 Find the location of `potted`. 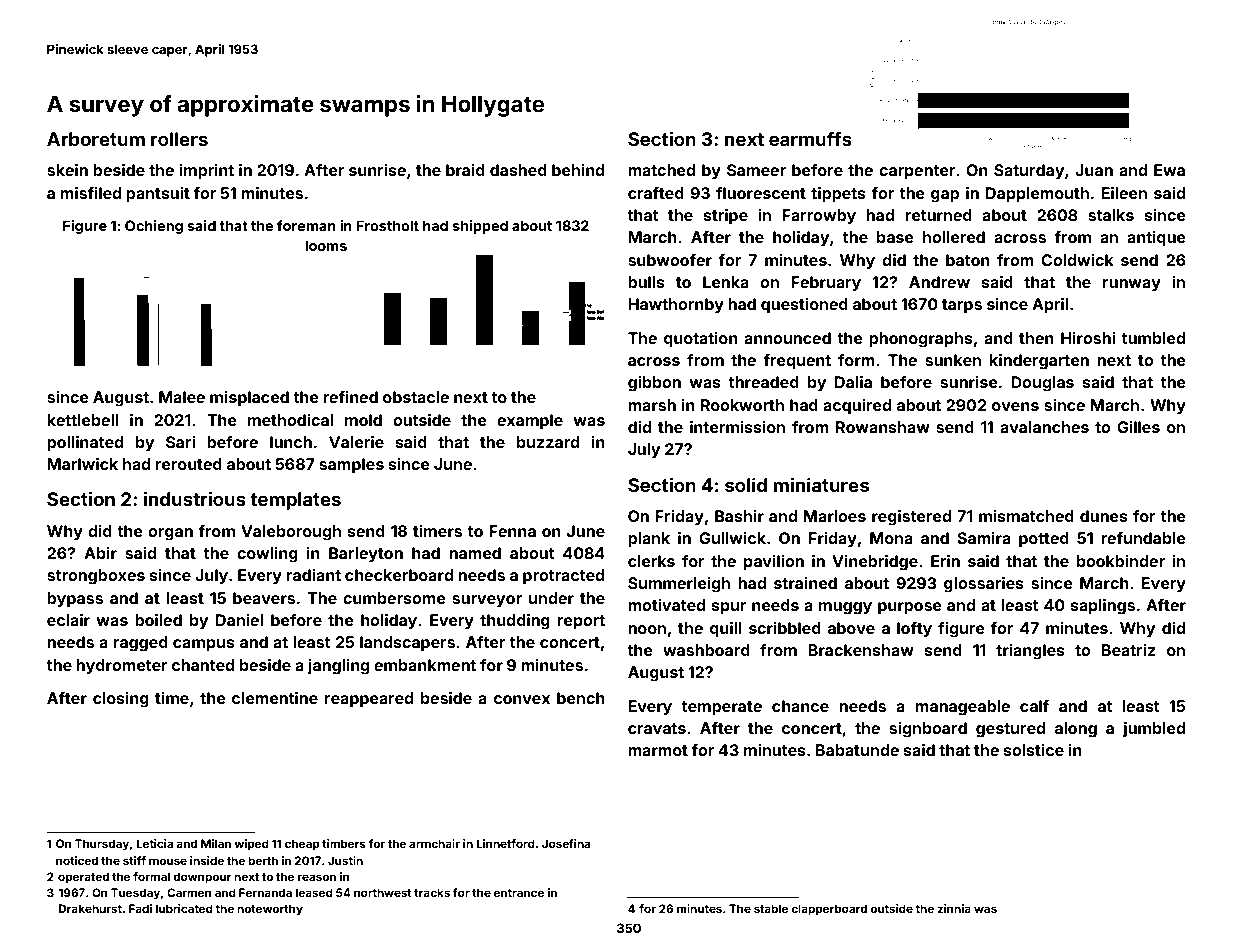

potted is located at coordinates (1044, 540).
